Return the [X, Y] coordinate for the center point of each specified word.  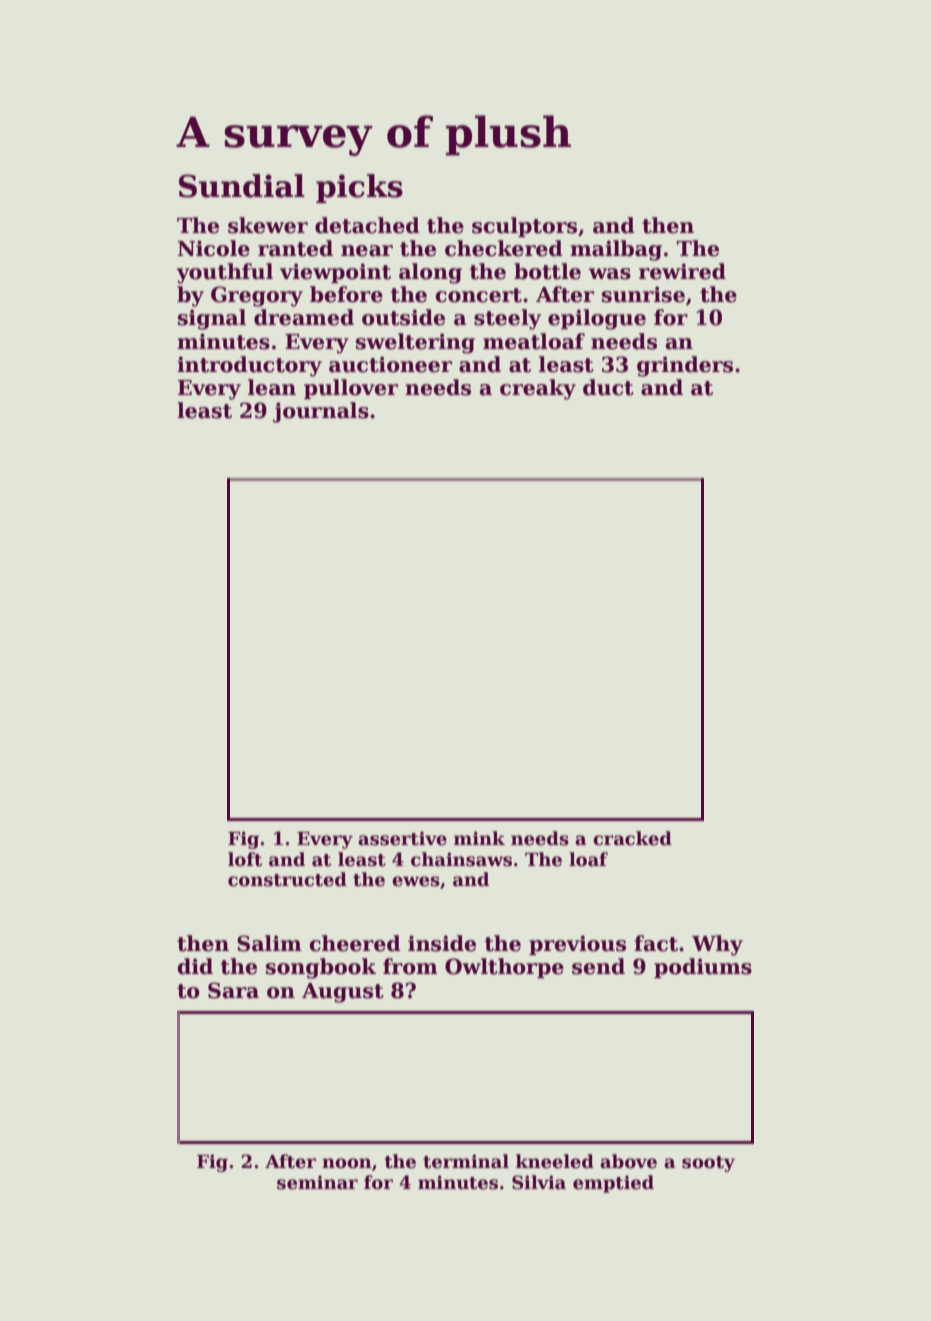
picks [359, 188]
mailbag [616, 250]
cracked [632, 838]
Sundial [242, 186]
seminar [317, 1182]
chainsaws [461, 859]
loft [245, 859]
